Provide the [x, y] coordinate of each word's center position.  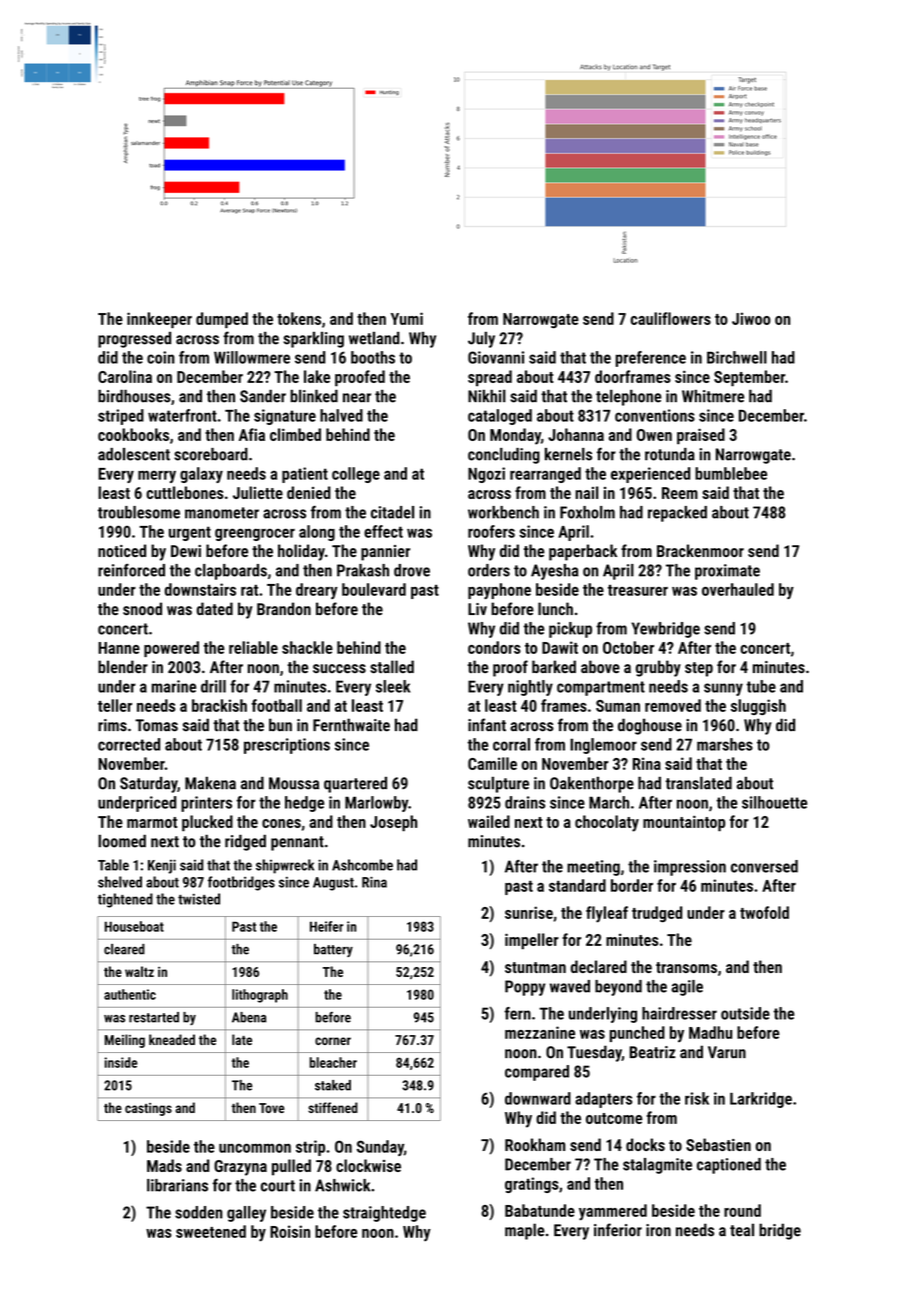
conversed [764, 866]
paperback [583, 552]
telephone [629, 398]
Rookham [535, 1144]
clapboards [231, 572]
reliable [253, 647]
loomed [122, 841]
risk [697, 1098]
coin [161, 357]
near [357, 398]
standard [577, 885]
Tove [271, 1108]
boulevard [374, 589]
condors [494, 647]
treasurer [638, 590]
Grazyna [240, 1168]
